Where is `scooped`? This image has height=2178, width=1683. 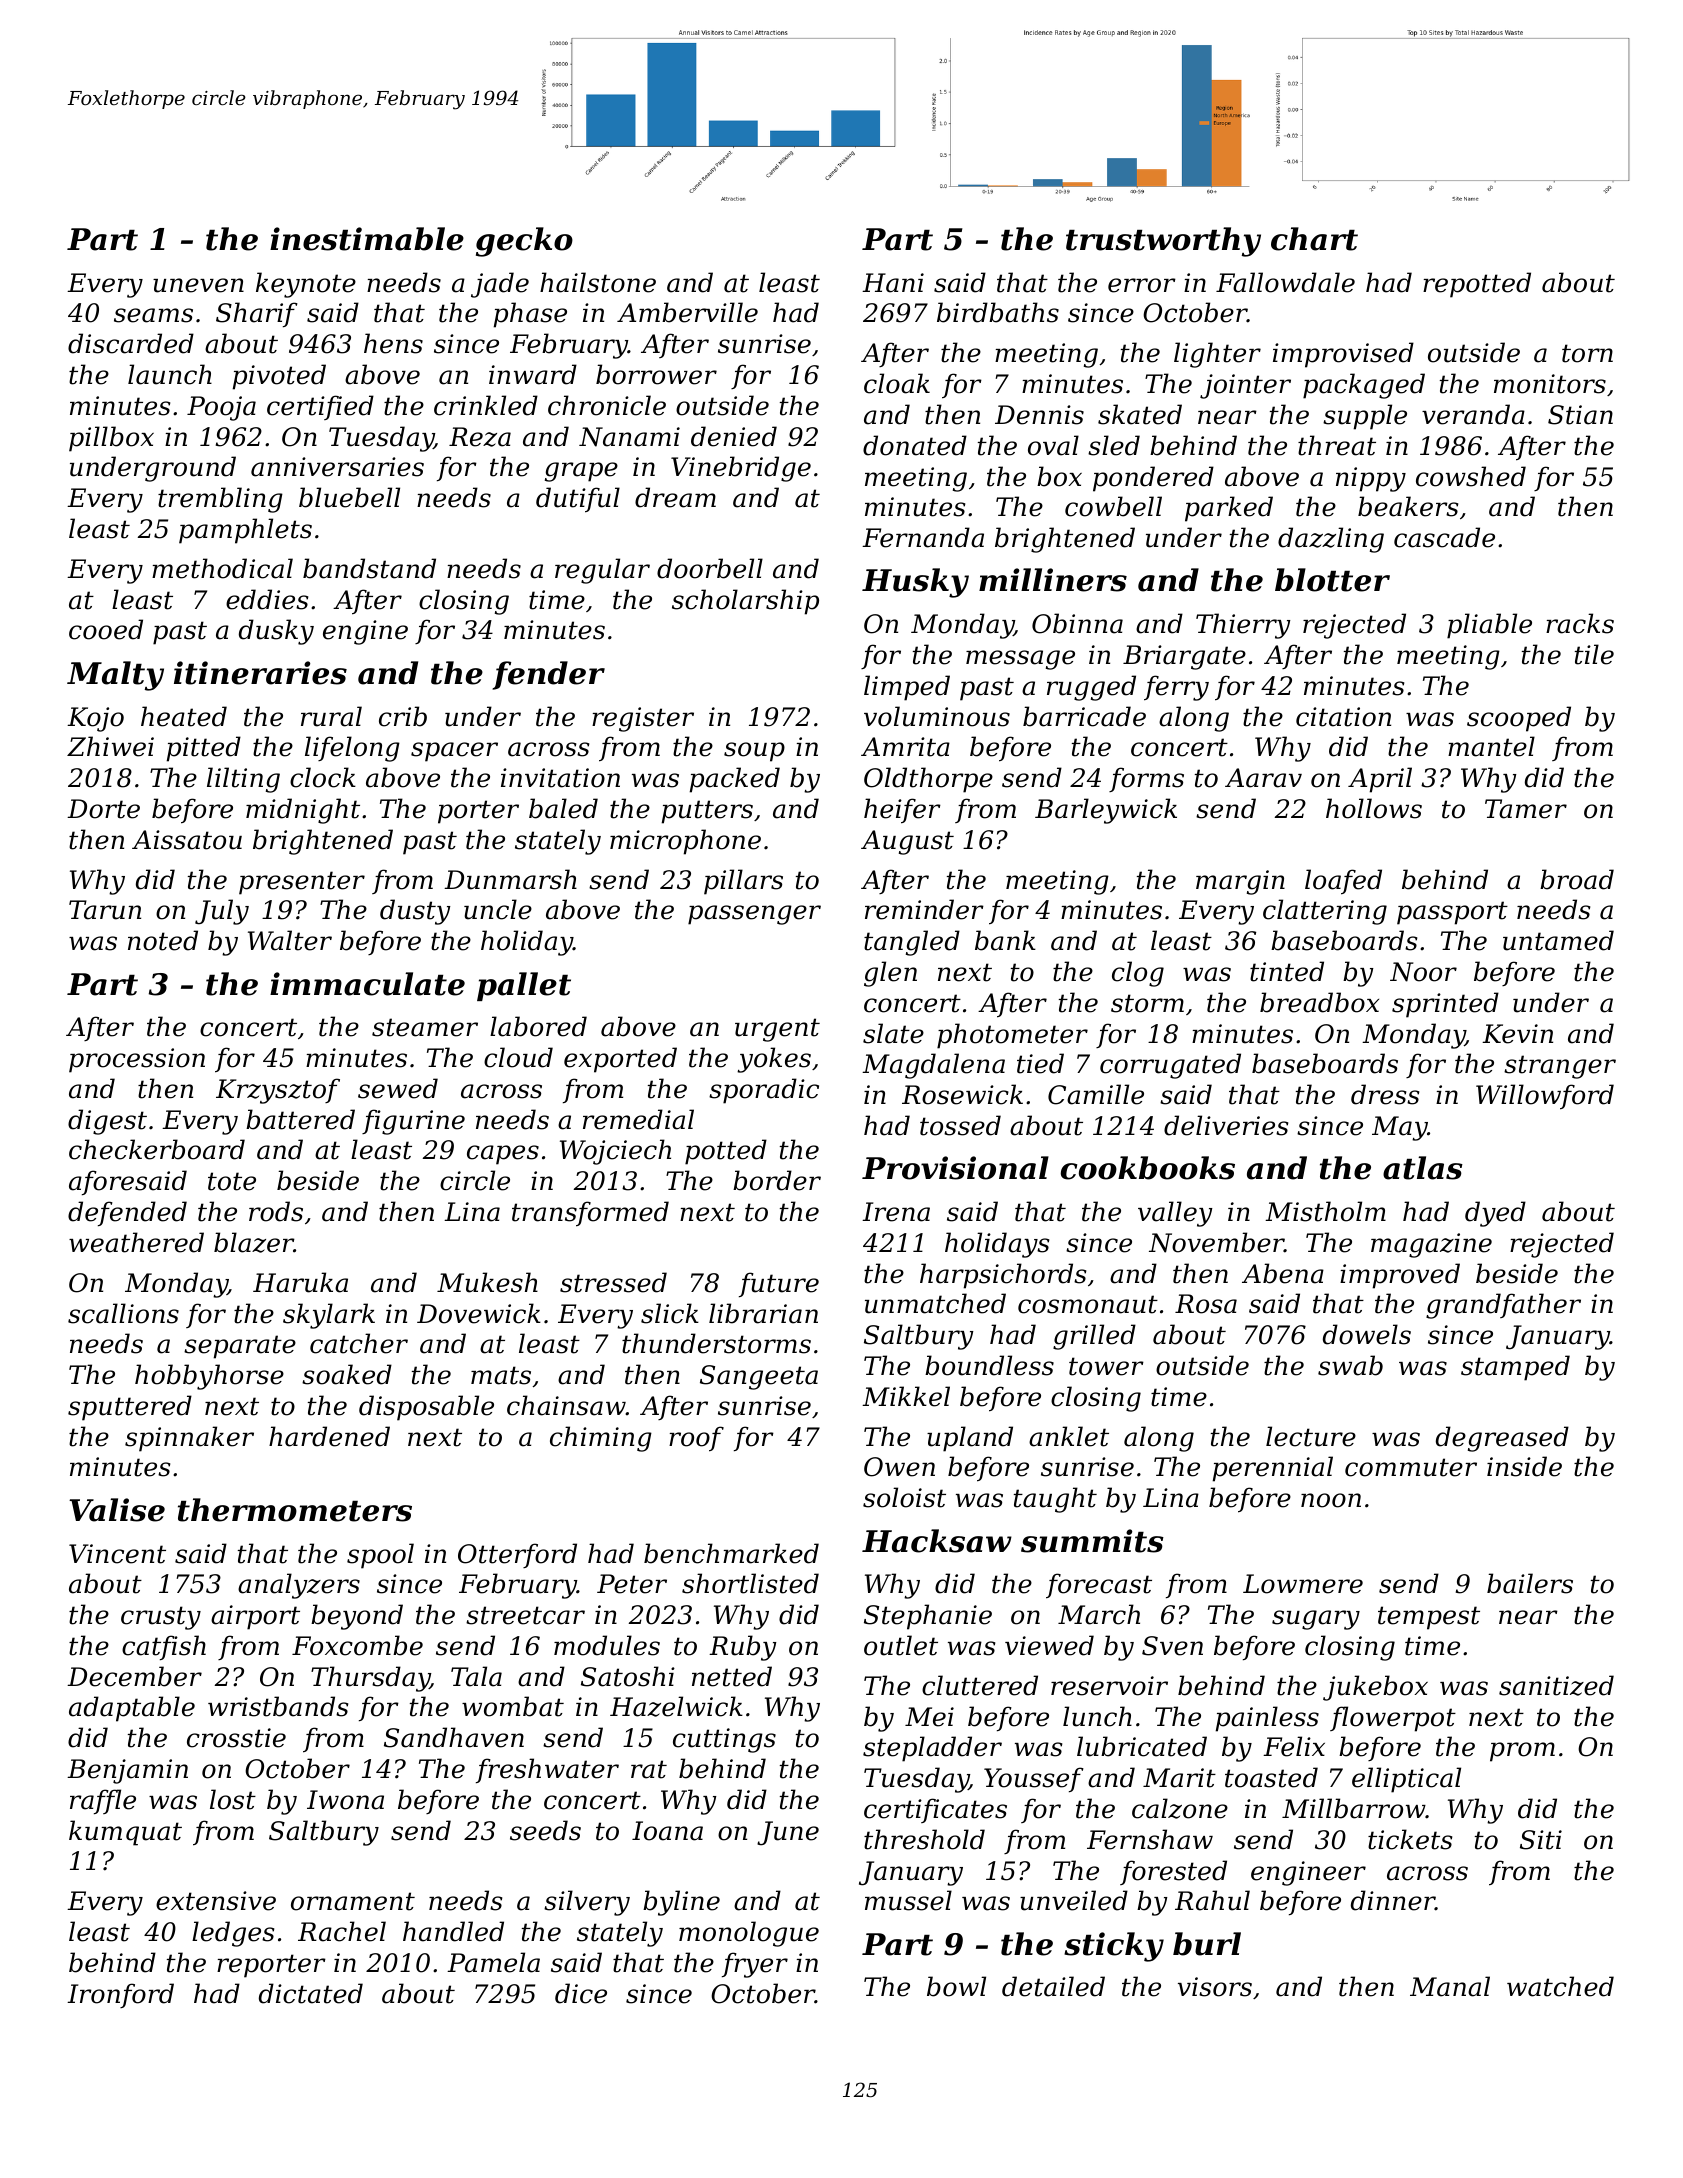
scooped is located at coordinates (1519, 719).
